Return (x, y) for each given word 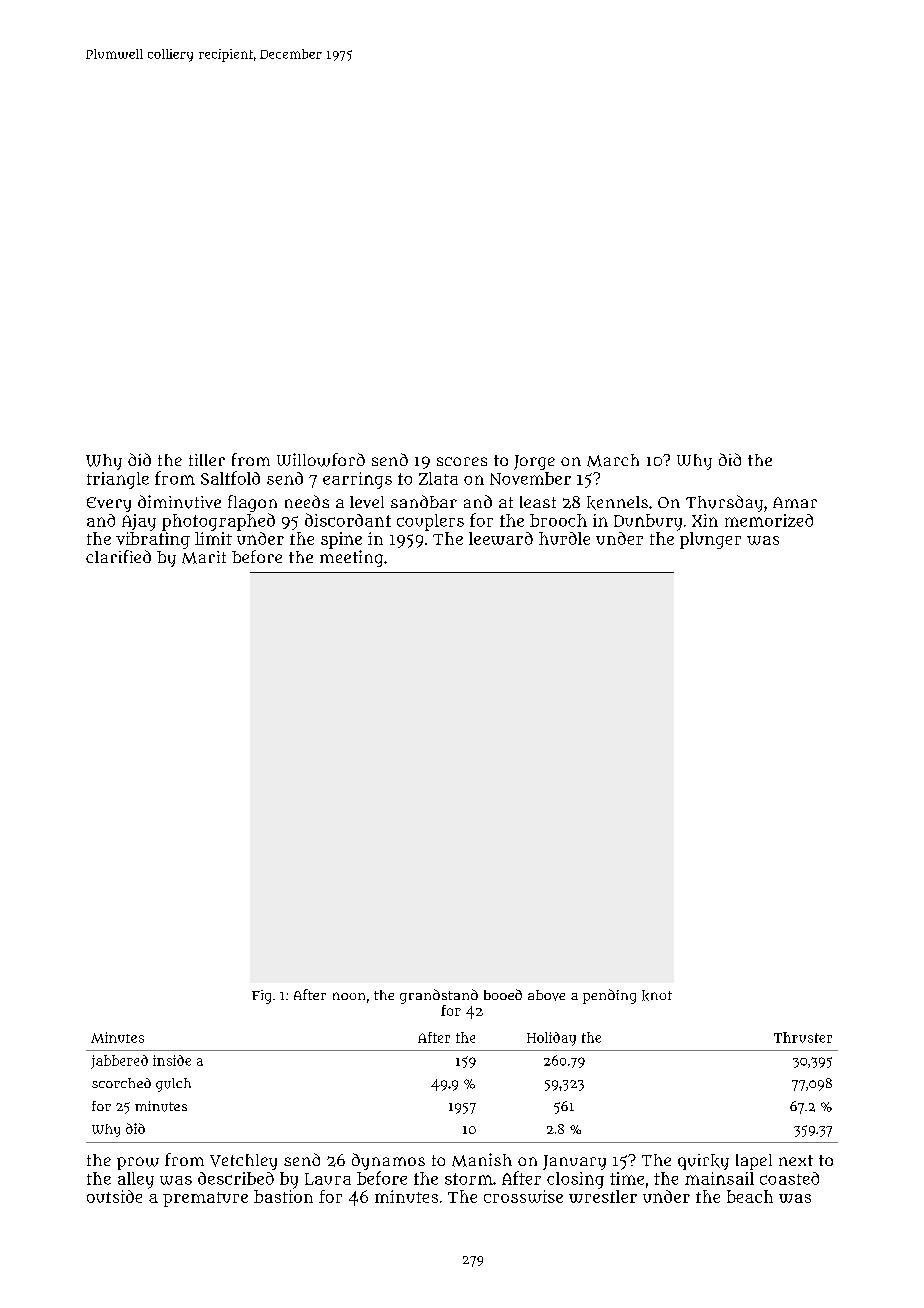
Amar (795, 502)
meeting (351, 558)
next (796, 1160)
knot (657, 995)
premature (205, 1199)
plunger (710, 540)
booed (503, 994)
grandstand (439, 996)
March (613, 460)
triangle (118, 480)
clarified (118, 556)
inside (172, 1060)
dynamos (388, 1161)
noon (349, 996)
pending (609, 996)
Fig (261, 997)
